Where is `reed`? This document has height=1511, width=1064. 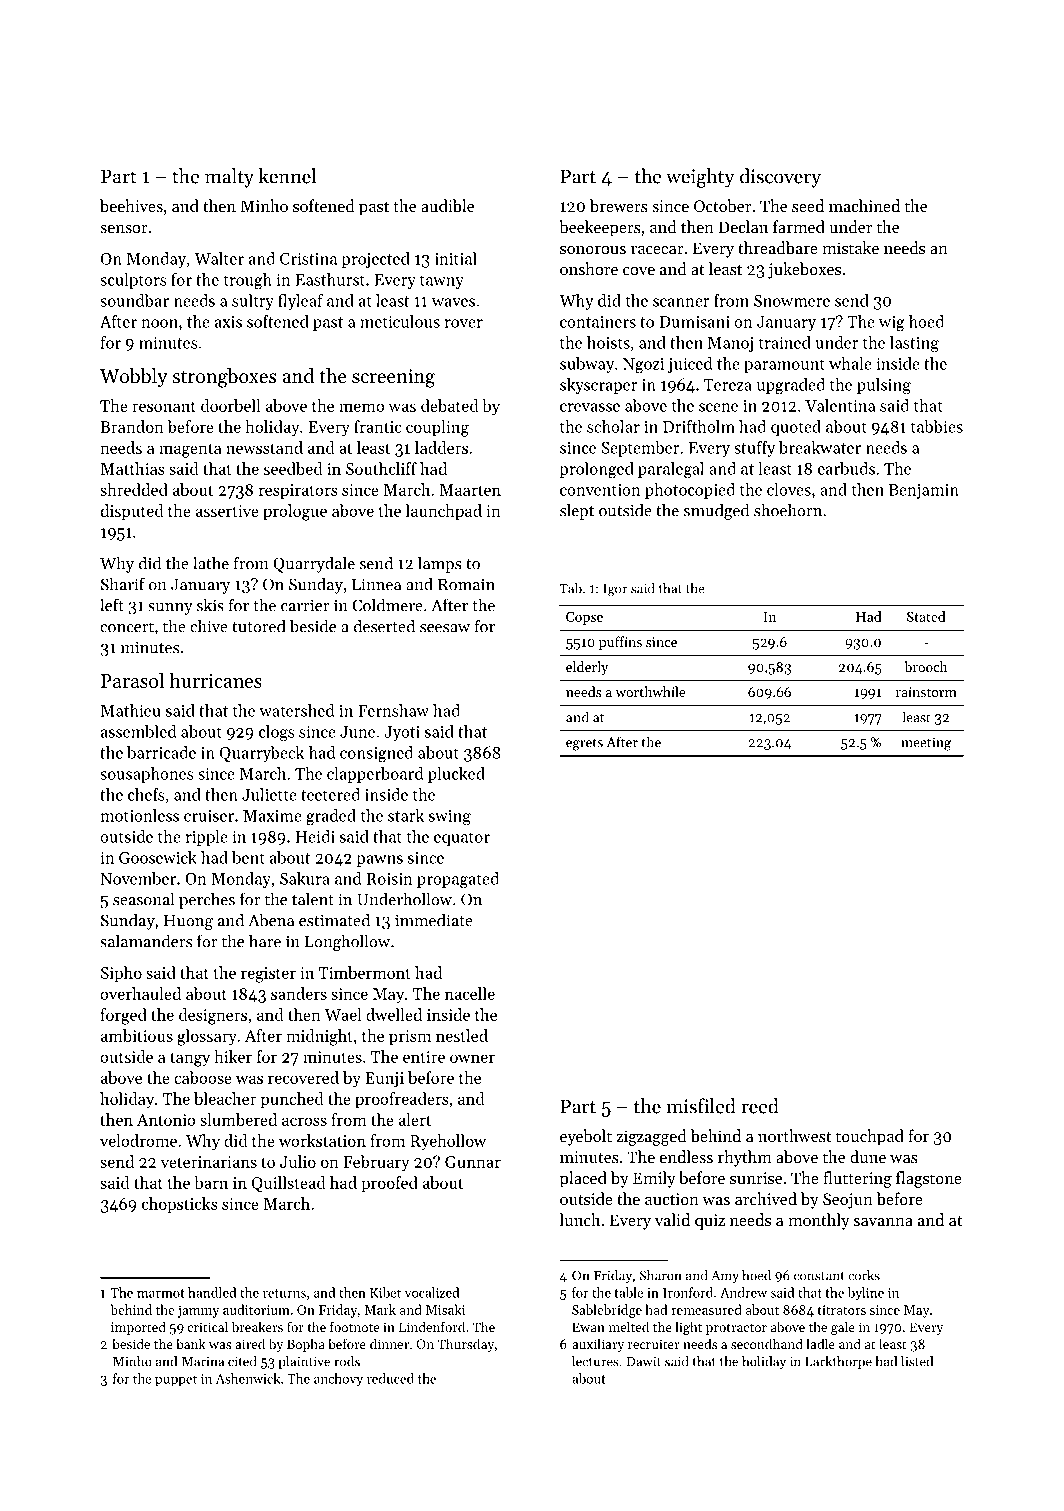
reed is located at coordinates (760, 1106).
